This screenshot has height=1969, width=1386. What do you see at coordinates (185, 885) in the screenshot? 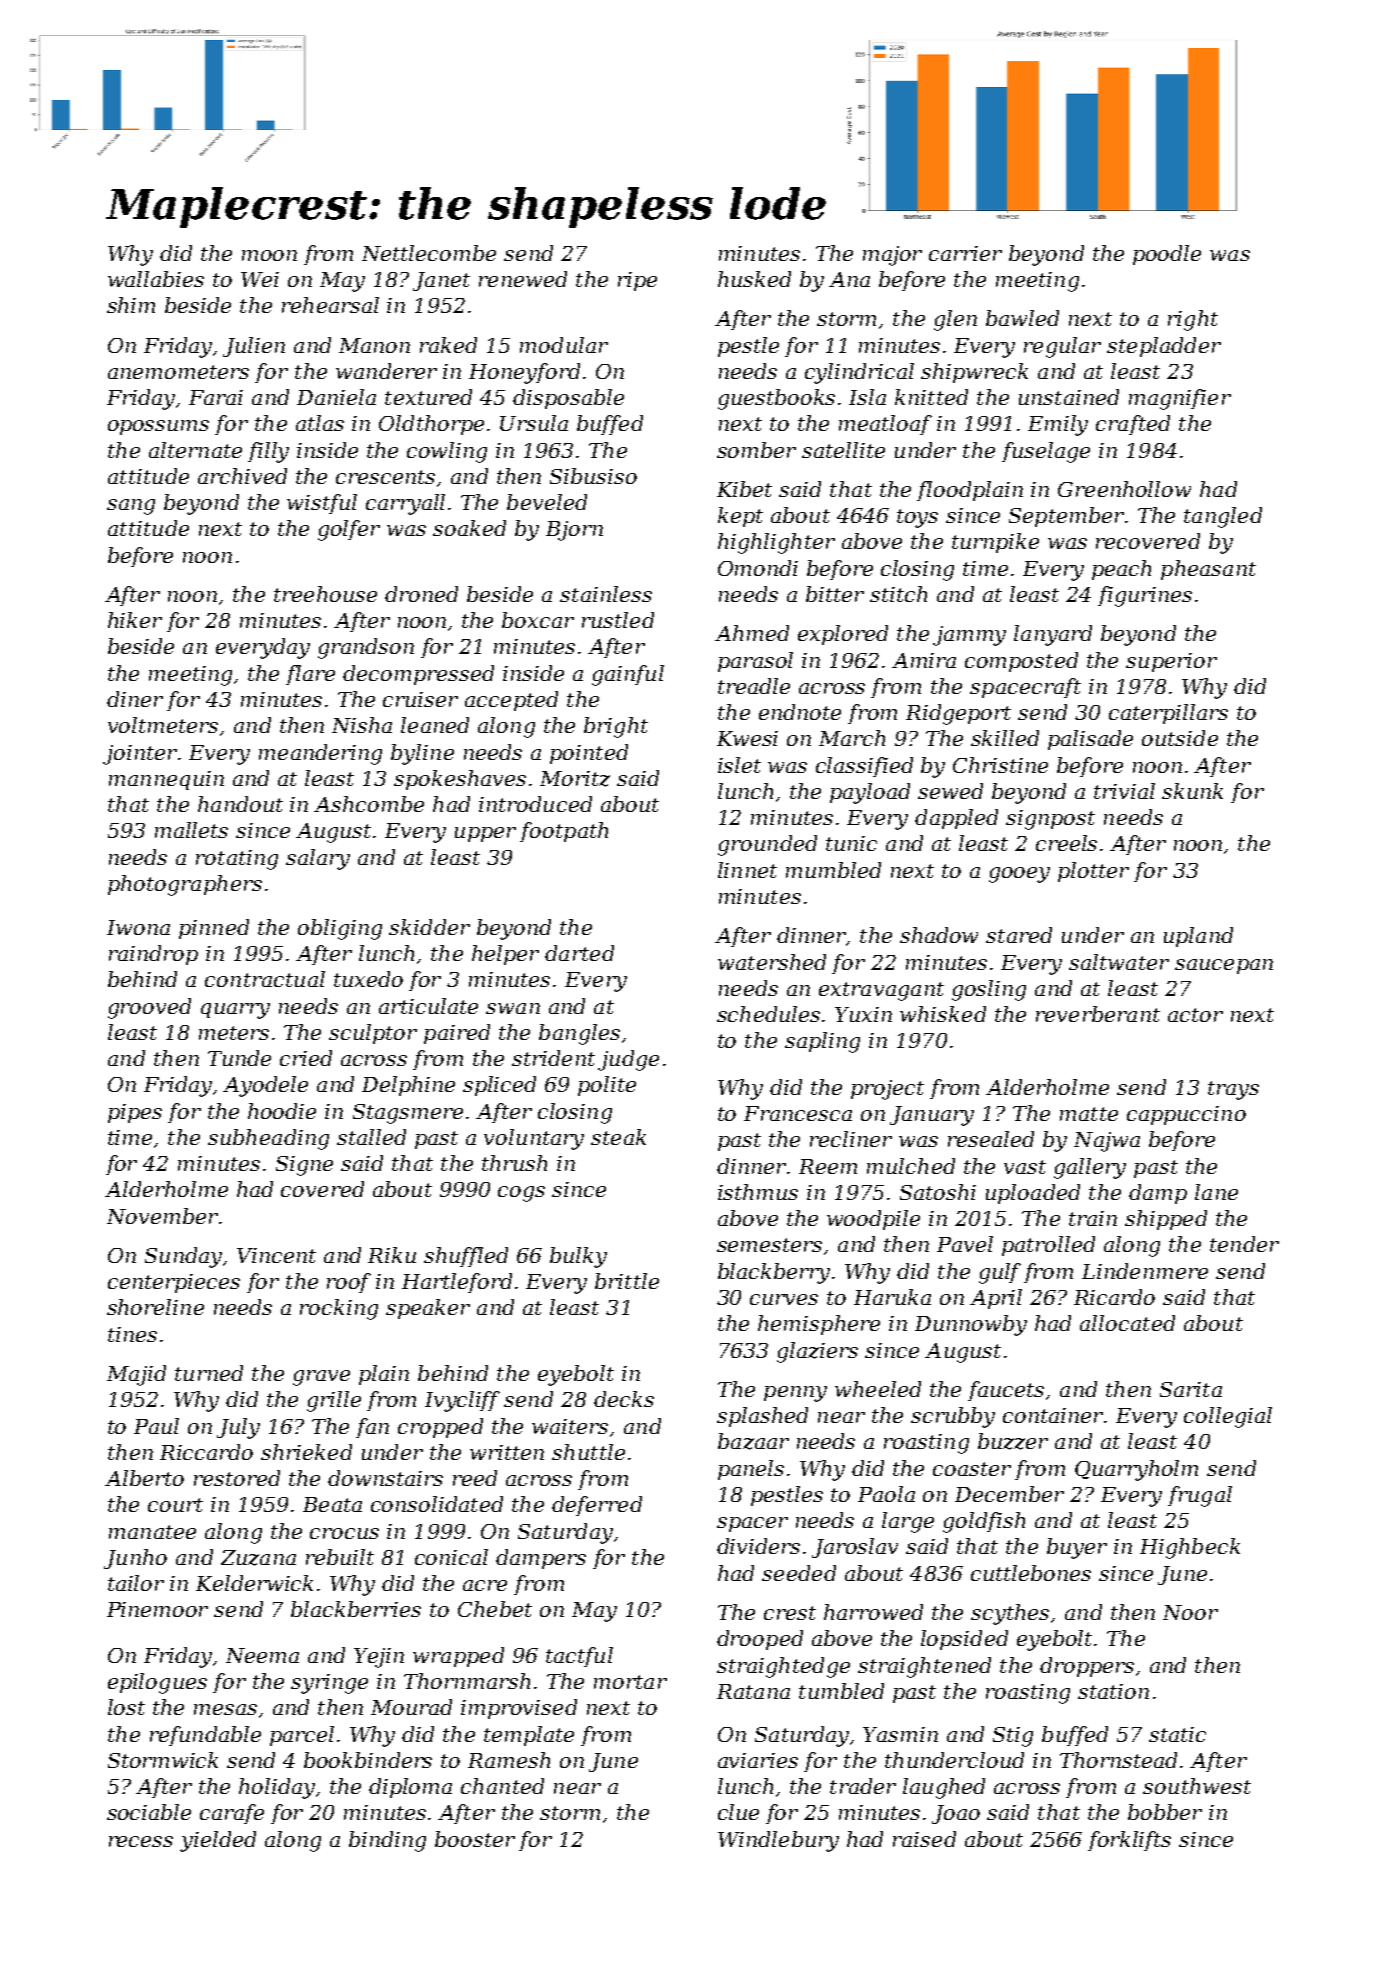
I see `photographers` at bounding box center [185, 885].
